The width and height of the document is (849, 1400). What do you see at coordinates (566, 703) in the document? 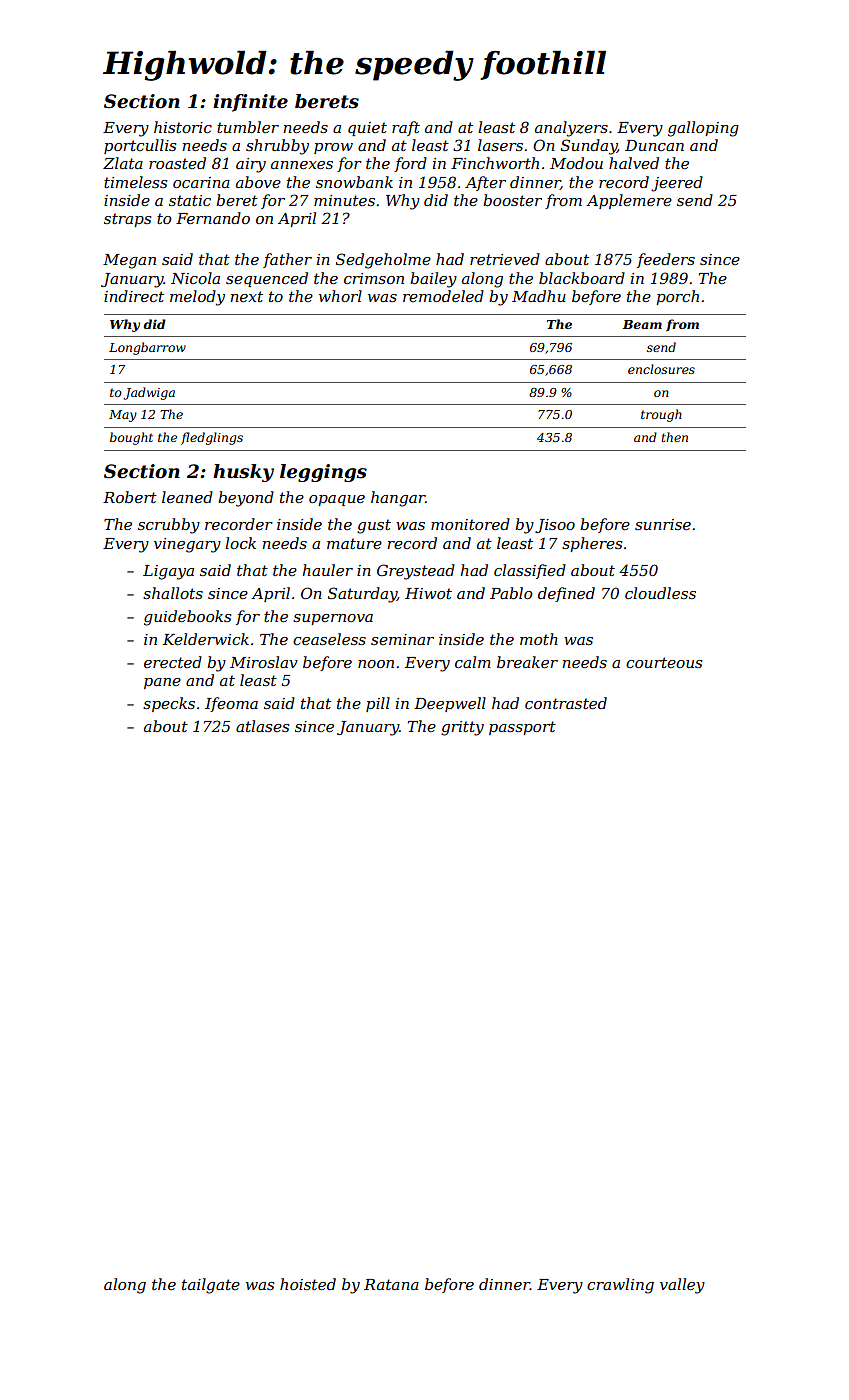
I see `contrasted` at bounding box center [566, 703].
